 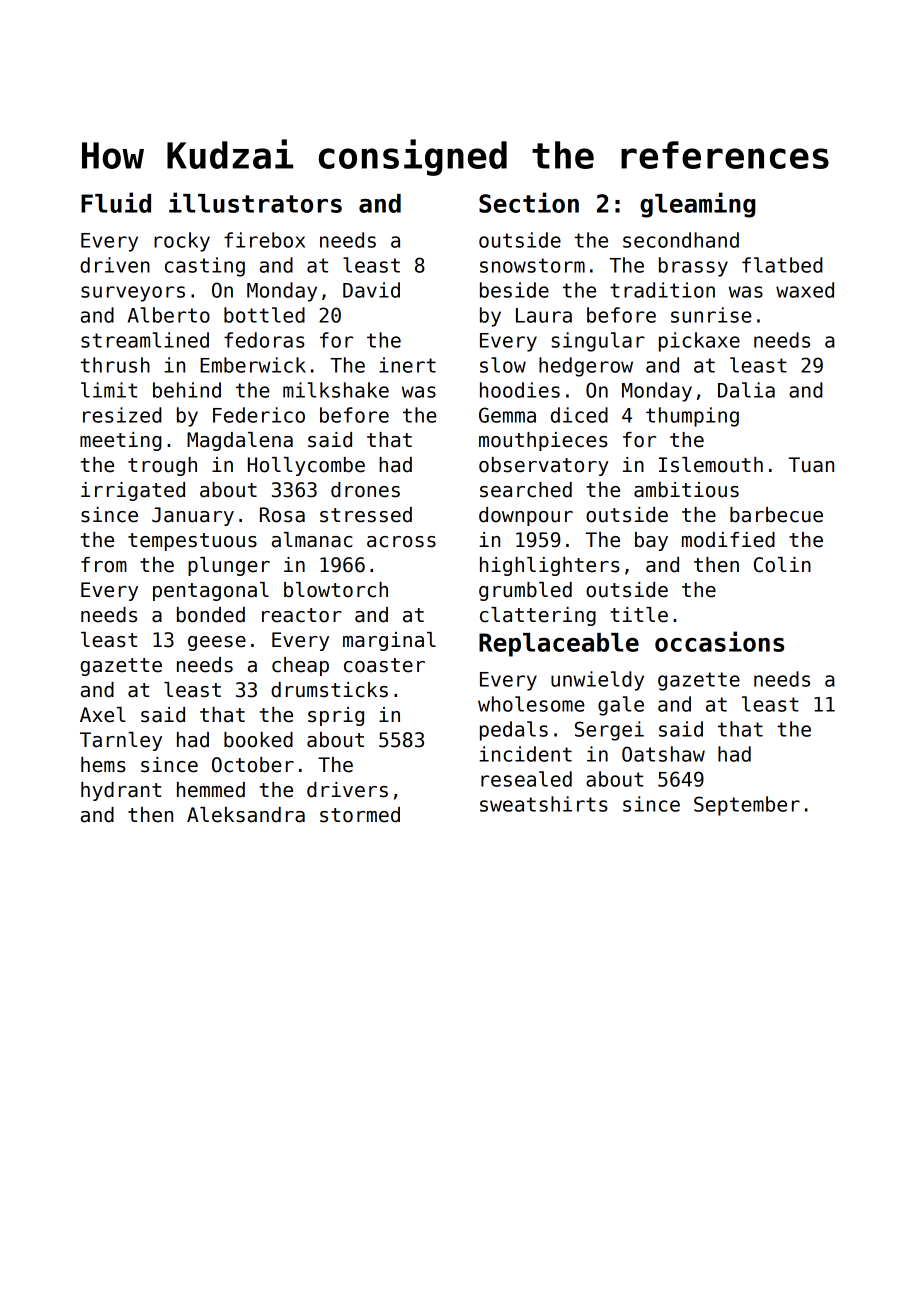 I want to click on sweatshirts, so click(x=544, y=804).
